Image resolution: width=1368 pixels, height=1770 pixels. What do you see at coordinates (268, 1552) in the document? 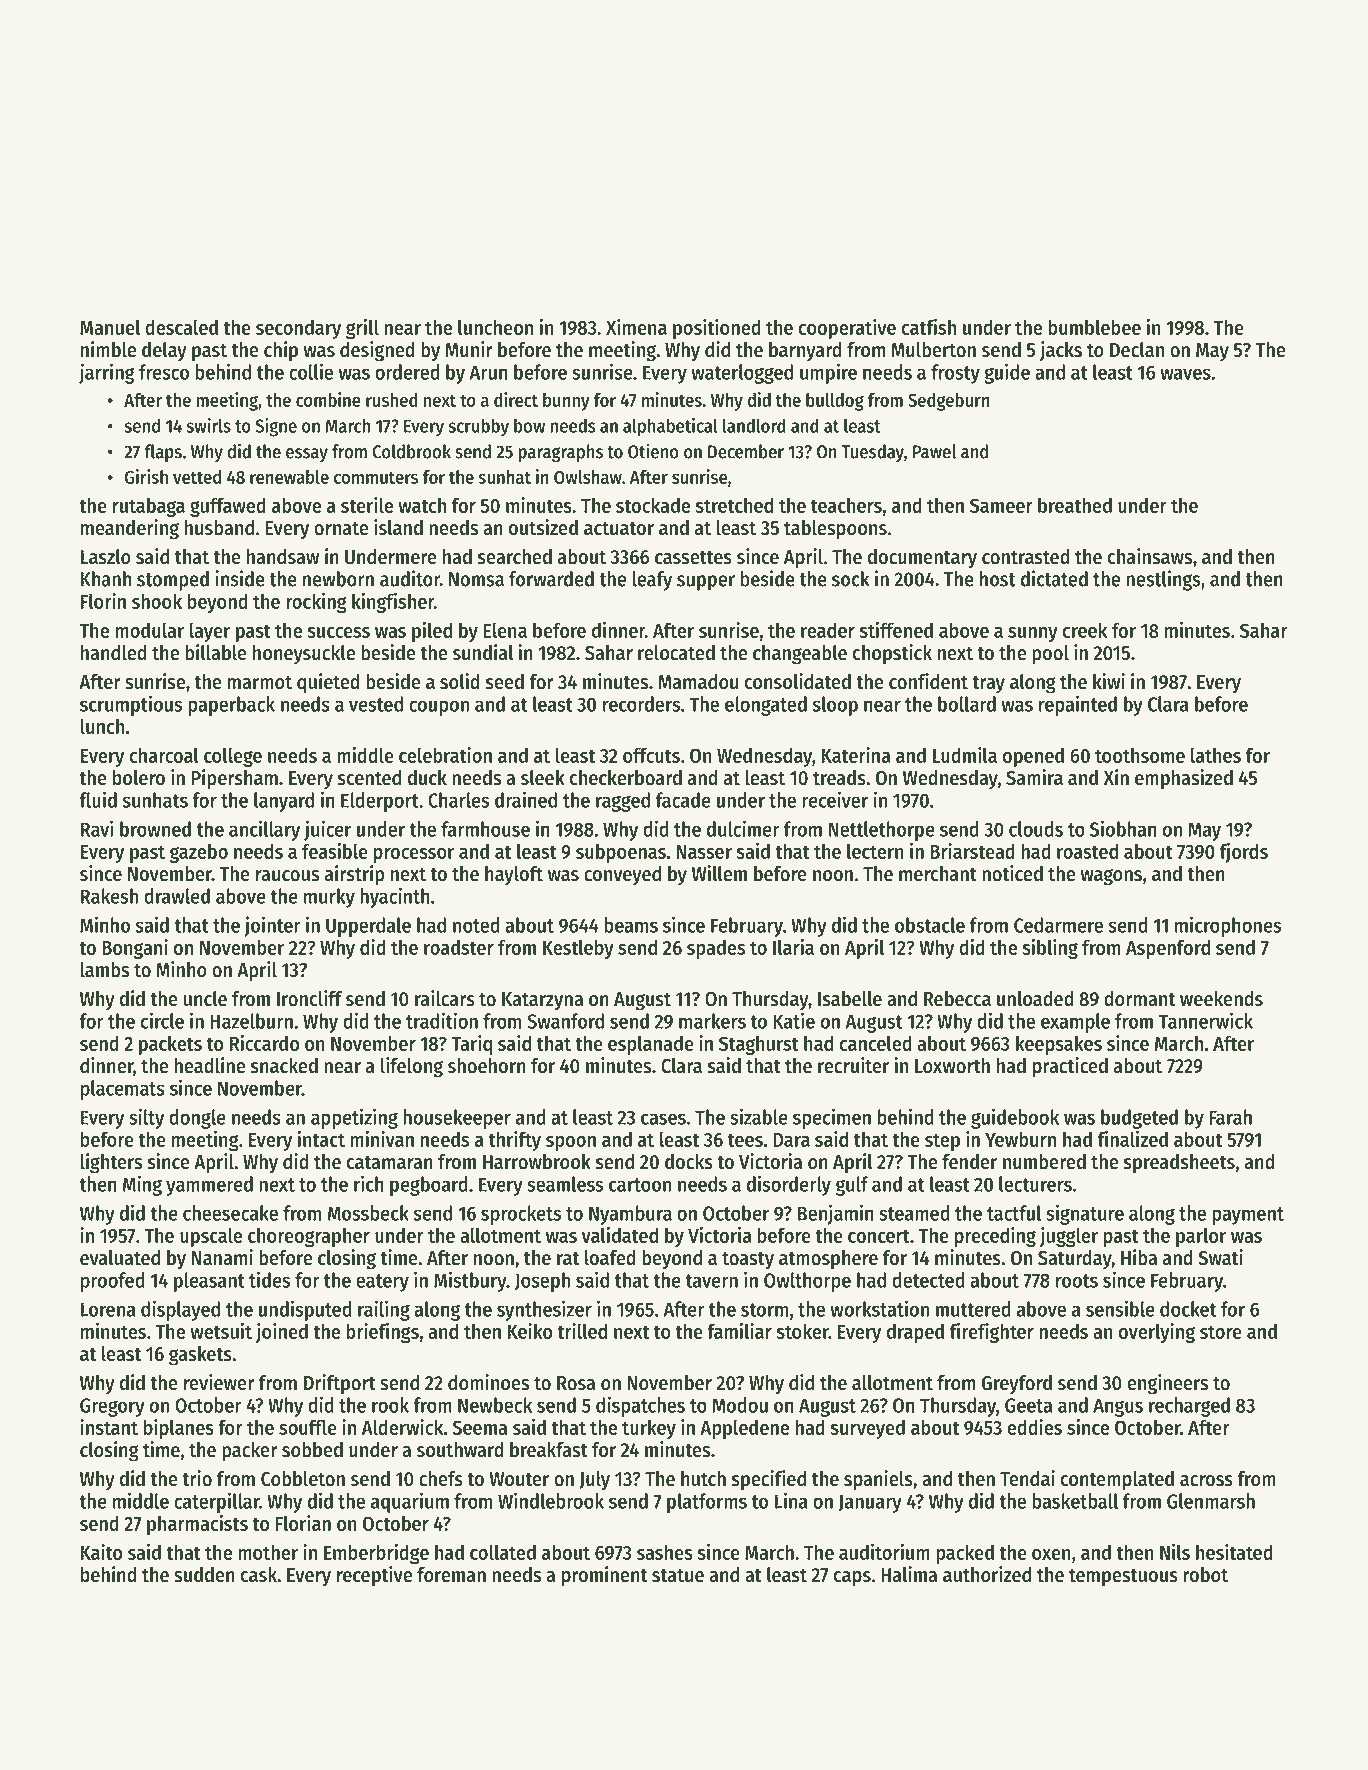
I see `mother` at bounding box center [268, 1552].
